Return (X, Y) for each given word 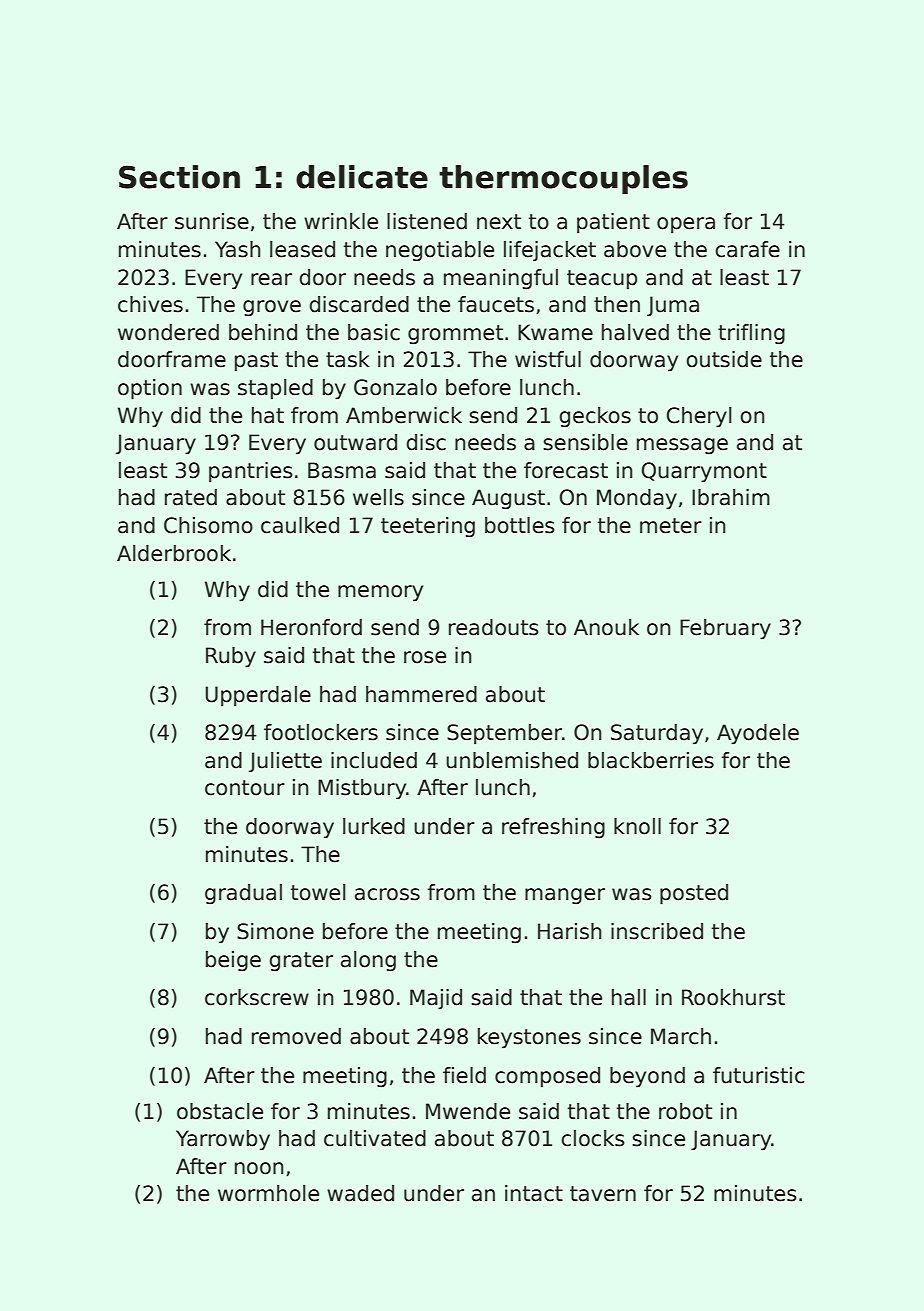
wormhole (268, 1193)
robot (685, 1111)
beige (233, 961)
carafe (747, 249)
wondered (168, 332)
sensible (585, 442)
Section (179, 177)
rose (425, 657)
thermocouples (563, 179)
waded (360, 1193)
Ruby (231, 657)
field (464, 1075)
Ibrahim (731, 497)
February (725, 629)
